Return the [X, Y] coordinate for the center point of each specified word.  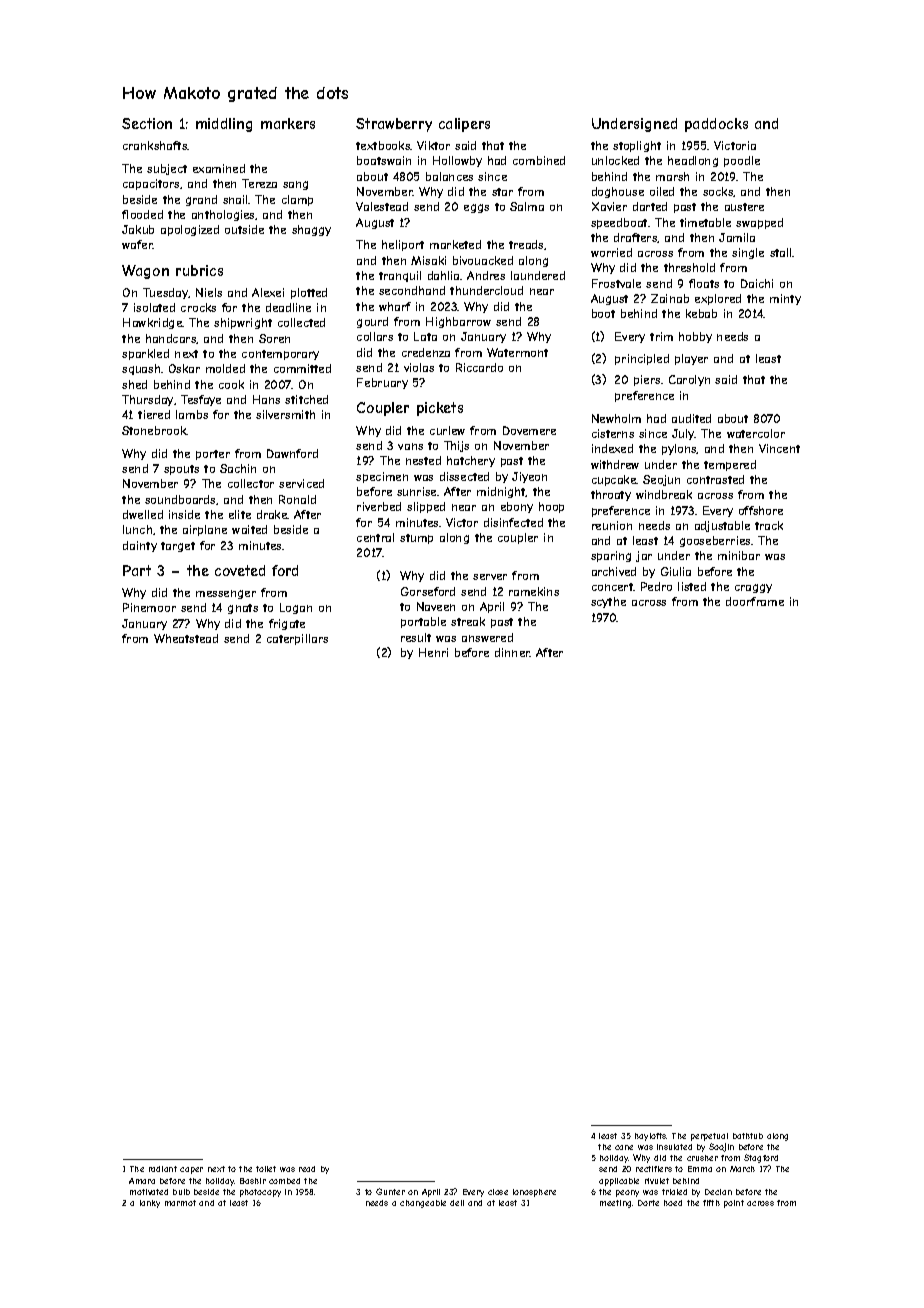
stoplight [637, 146]
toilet [266, 1169]
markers [288, 123]
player [691, 359]
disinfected [513, 522]
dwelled [143, 514]
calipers [464, 125]
